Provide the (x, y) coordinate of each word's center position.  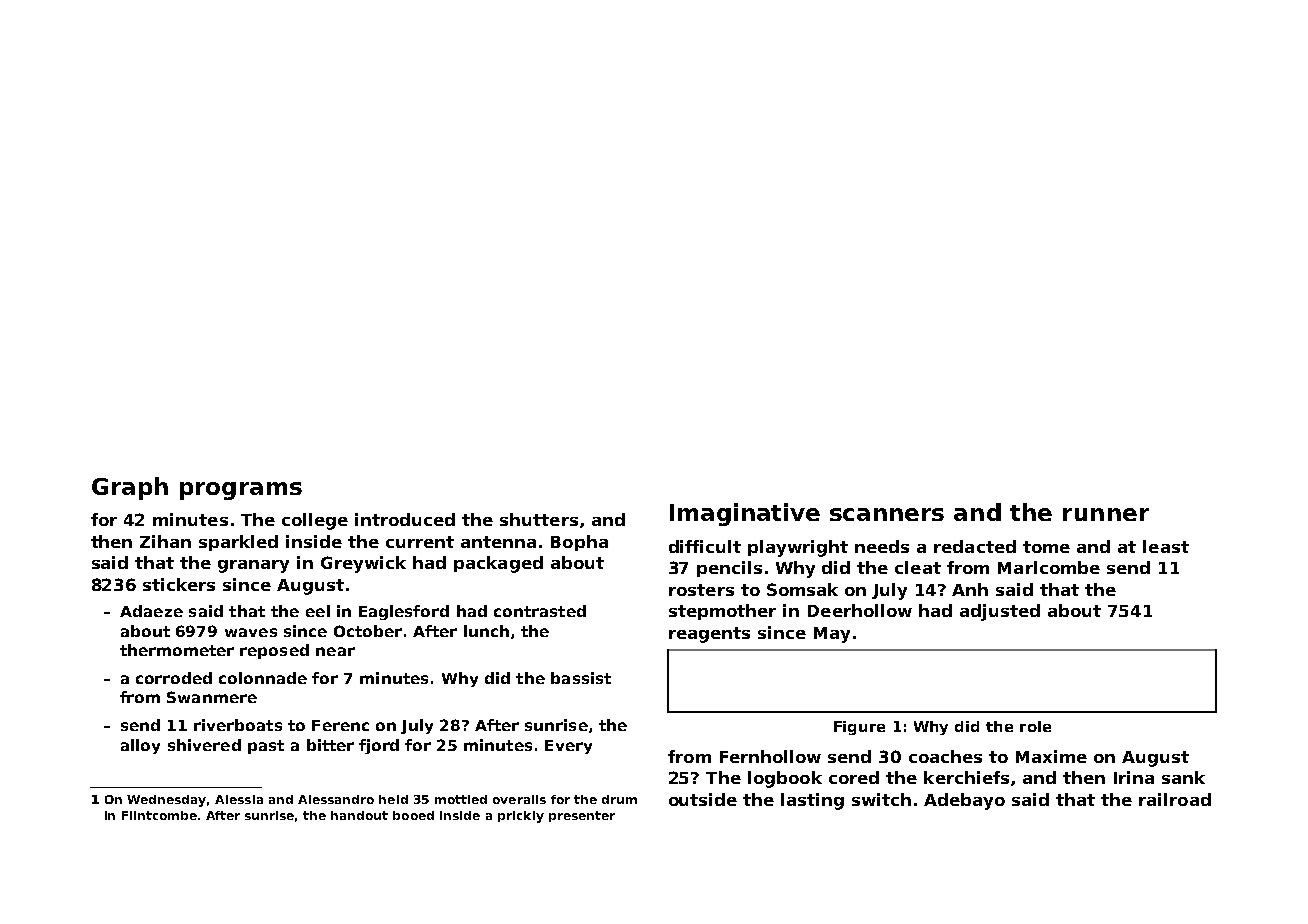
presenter (582, 816)
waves (251, 632)
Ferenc (340, 725)
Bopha (579, 543)
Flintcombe (159, 815)
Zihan (165, 541)
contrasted (540, 611)
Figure (859, 728)
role (1035, 726)
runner (1106, 514)
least (1166, 546)
